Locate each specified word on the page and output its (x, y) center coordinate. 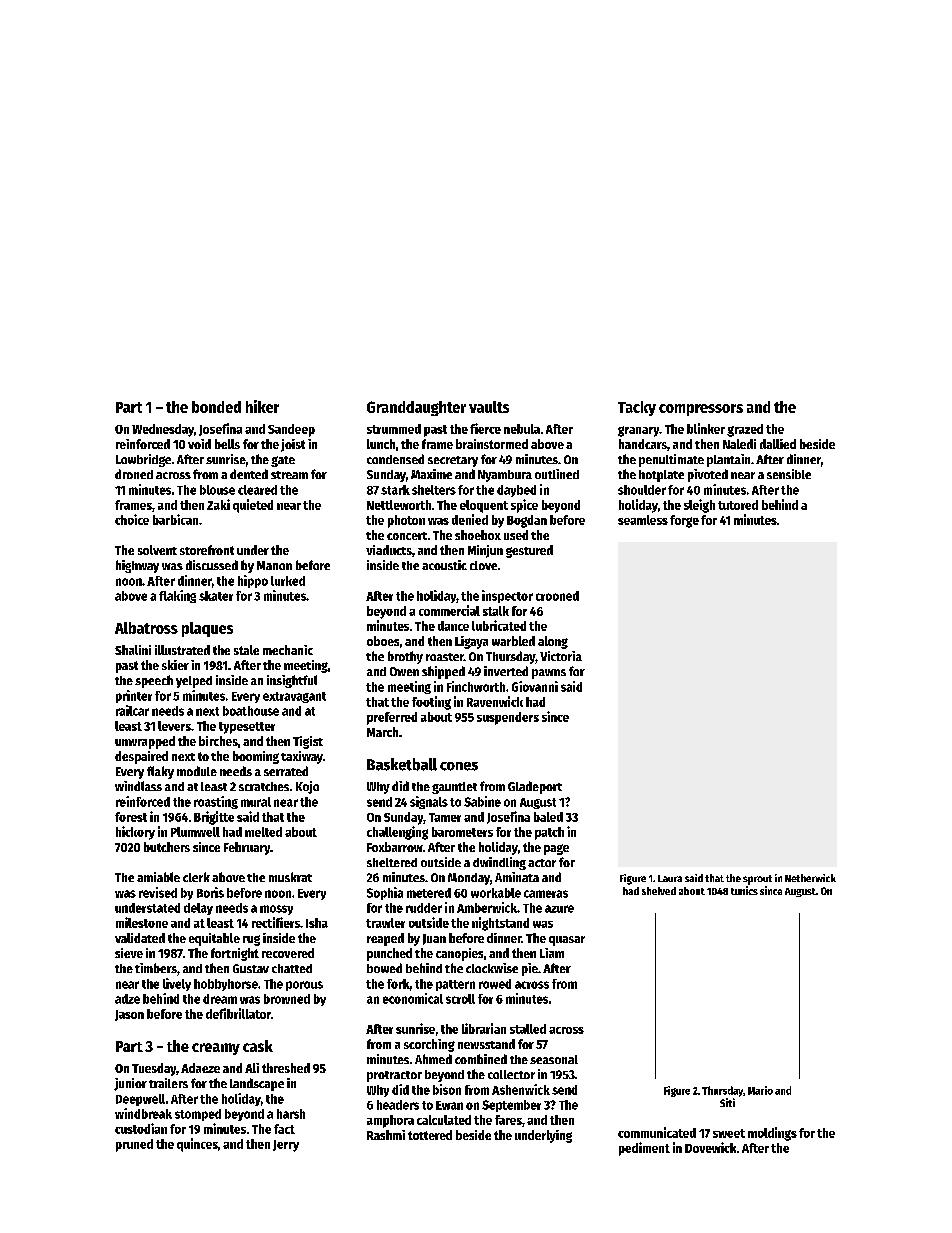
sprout (757, 880)
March (382, 732)
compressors (701, 410)
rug (251, 940)
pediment (644, 1149)
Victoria (561, 656)
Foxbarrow (395, 847)
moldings (772, 1134)
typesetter (247, 728)
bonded (216, 407)
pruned (134, 1145)
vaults (489, 407)
